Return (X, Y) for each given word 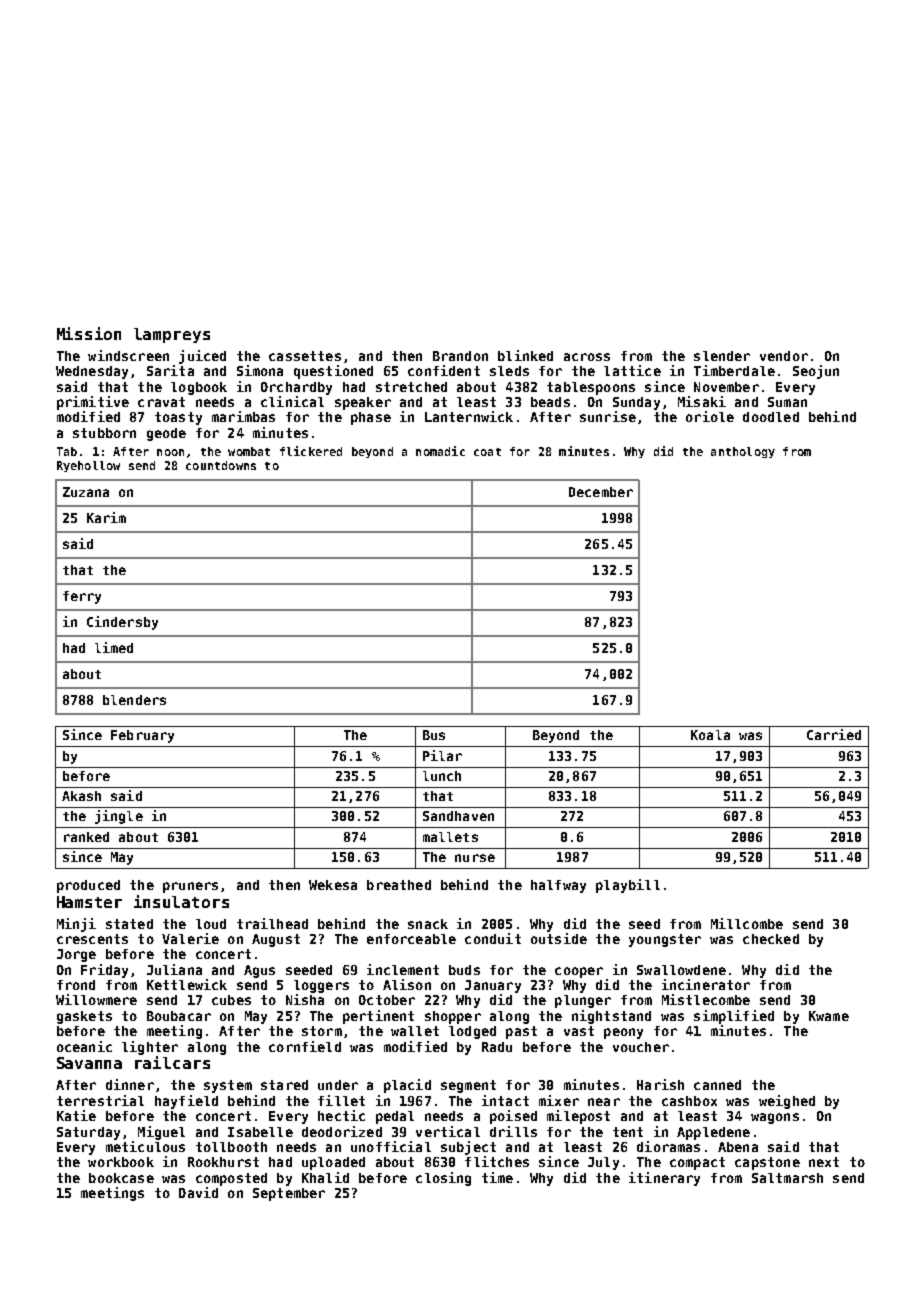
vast (579, 1031)
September (289, 1194)
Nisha (305, 999)
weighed (787, 1102)
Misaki (702, 401)
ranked (86, 837)
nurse (475, 858)
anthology (743, 452)
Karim (106, 517)
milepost (578, 1117)
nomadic (440, 451)
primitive (93, 403)
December (601, 492)
